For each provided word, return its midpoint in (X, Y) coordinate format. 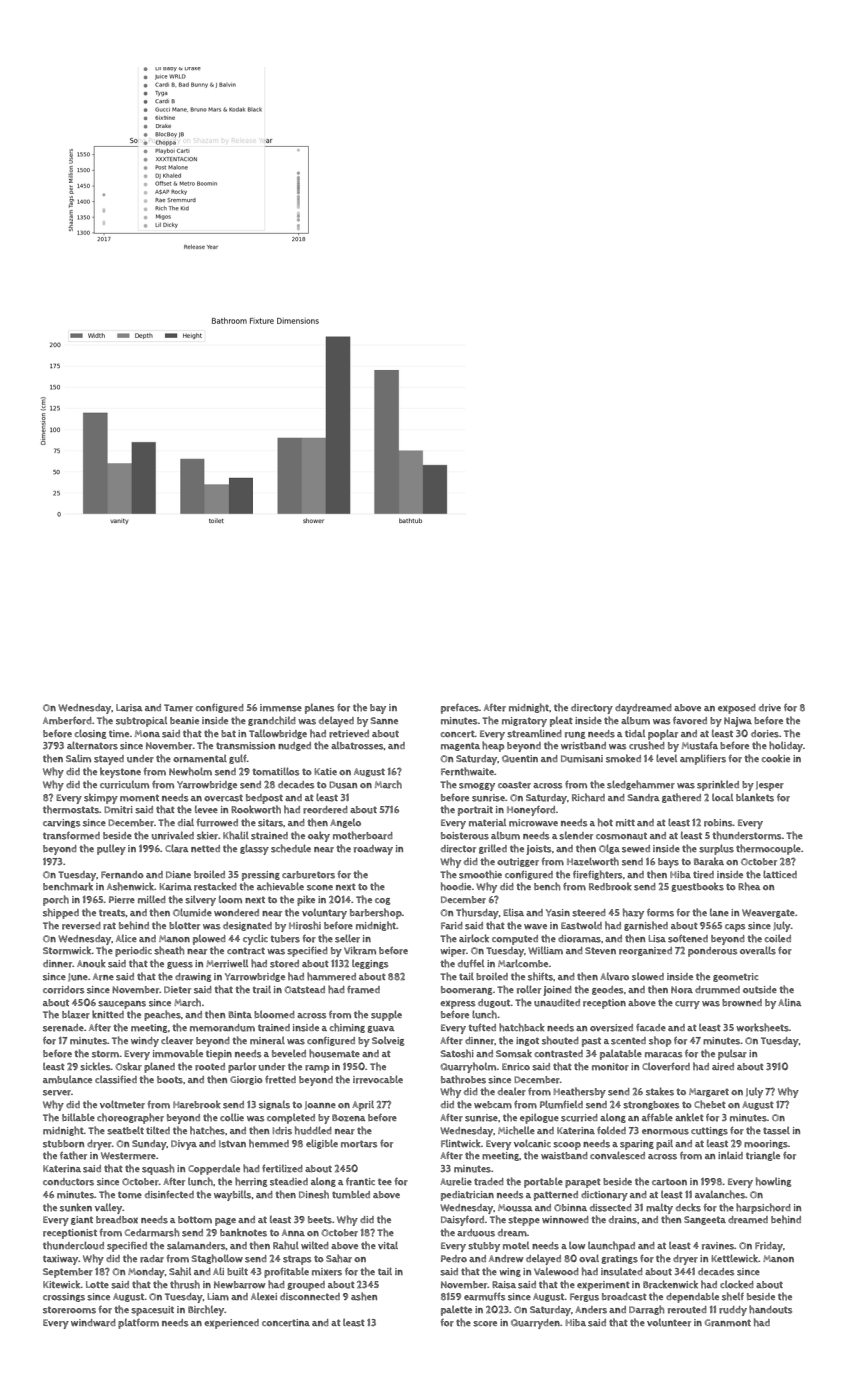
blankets (755, 797)
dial (186, 822)
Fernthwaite (467, 771)
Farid (452, 926)
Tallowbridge (278, 734)
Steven (600, 950)
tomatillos (275, 771)
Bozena (348, 1118)
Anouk (91, 963)
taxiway (60, 1260)
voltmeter (122, 1104)
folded (611, 1130)
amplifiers (703, 759)
